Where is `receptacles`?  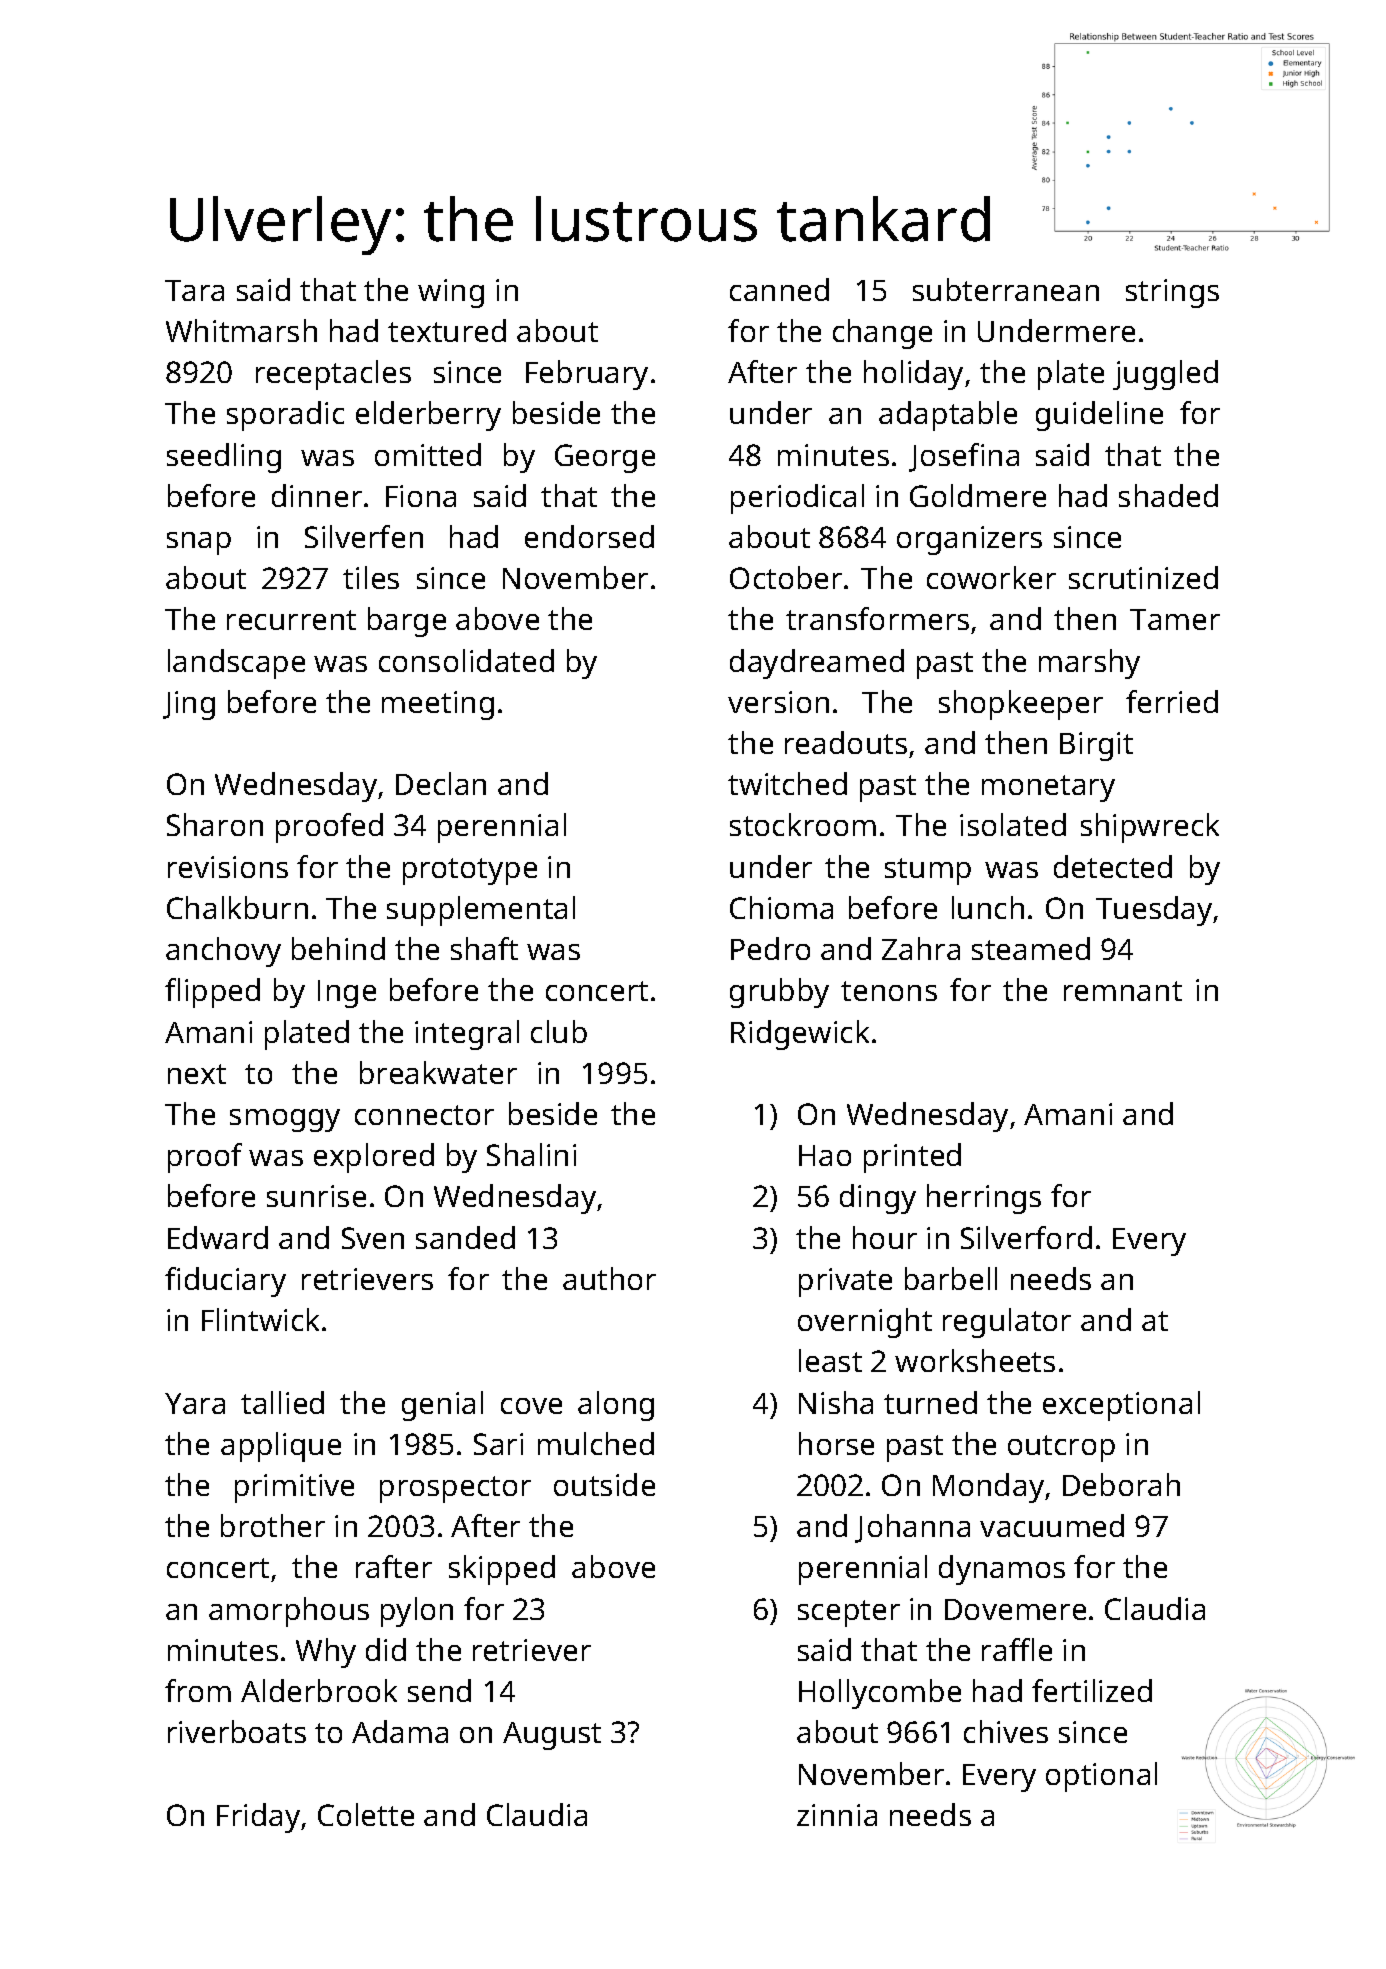 receptacles is located at coordinates (333, 375).
